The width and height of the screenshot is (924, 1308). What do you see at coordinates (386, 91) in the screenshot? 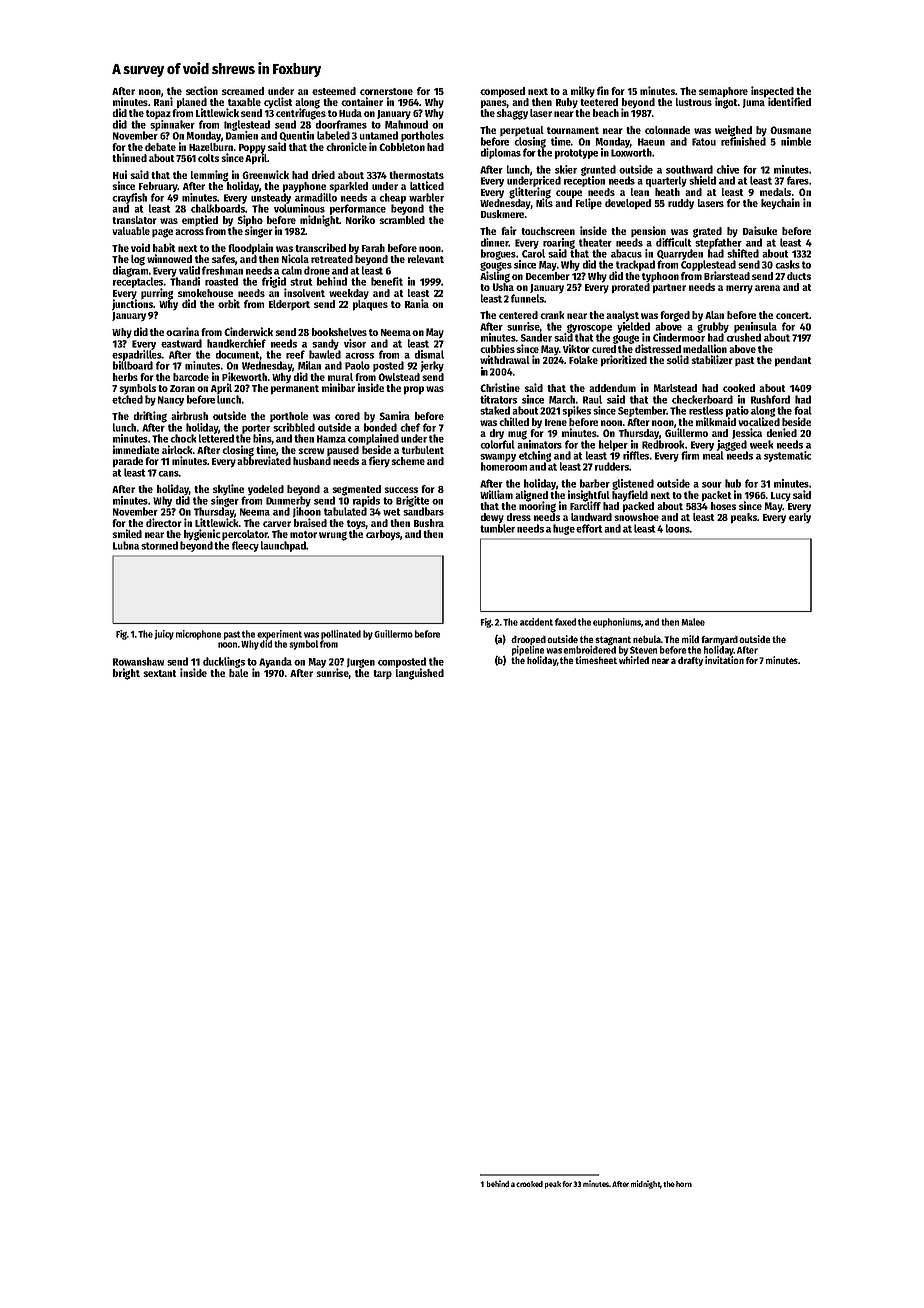
I see `cornerstone` at bounding box center [386, 91].
